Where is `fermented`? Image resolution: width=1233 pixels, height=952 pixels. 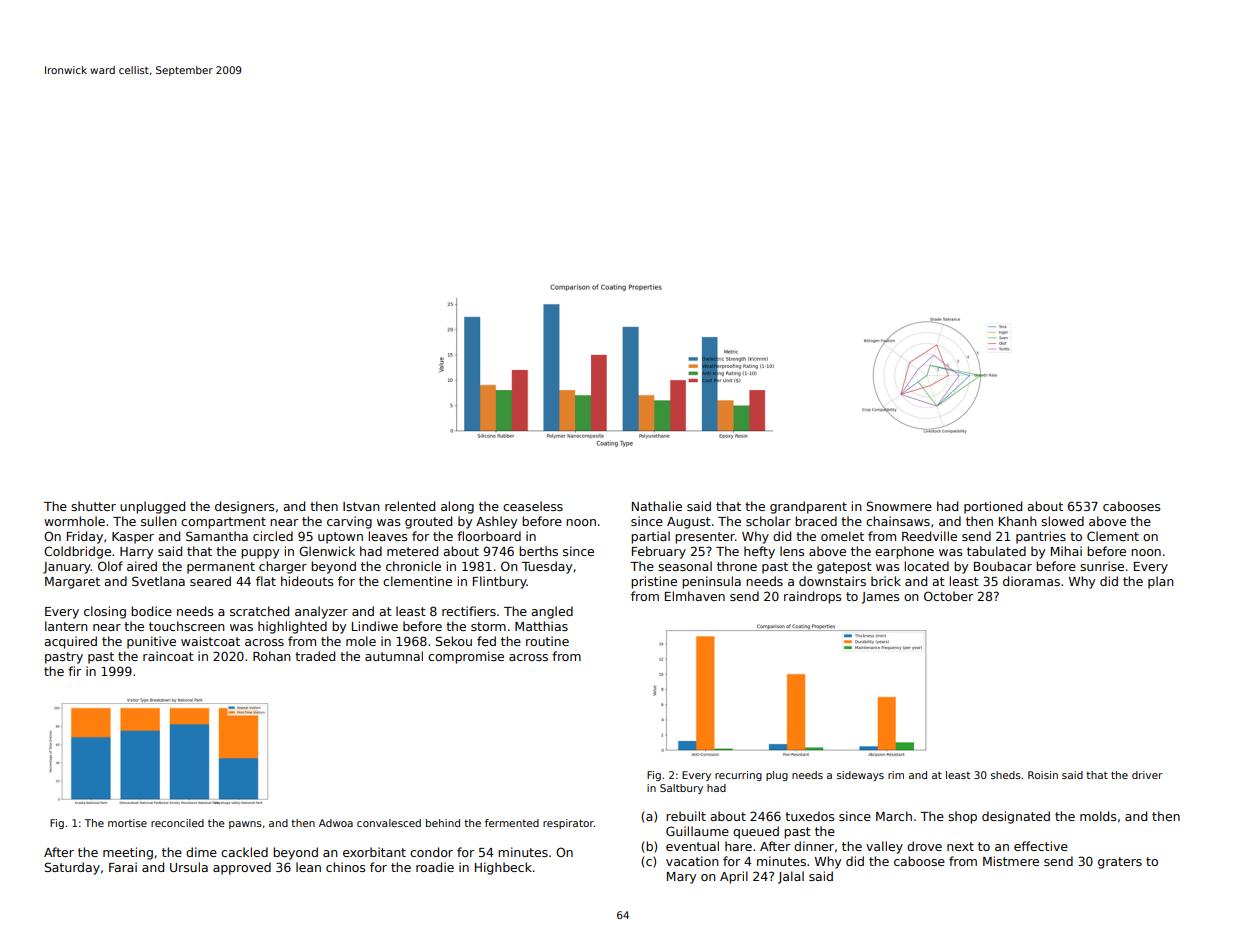 fermented is located at coordinates (512, 823).
